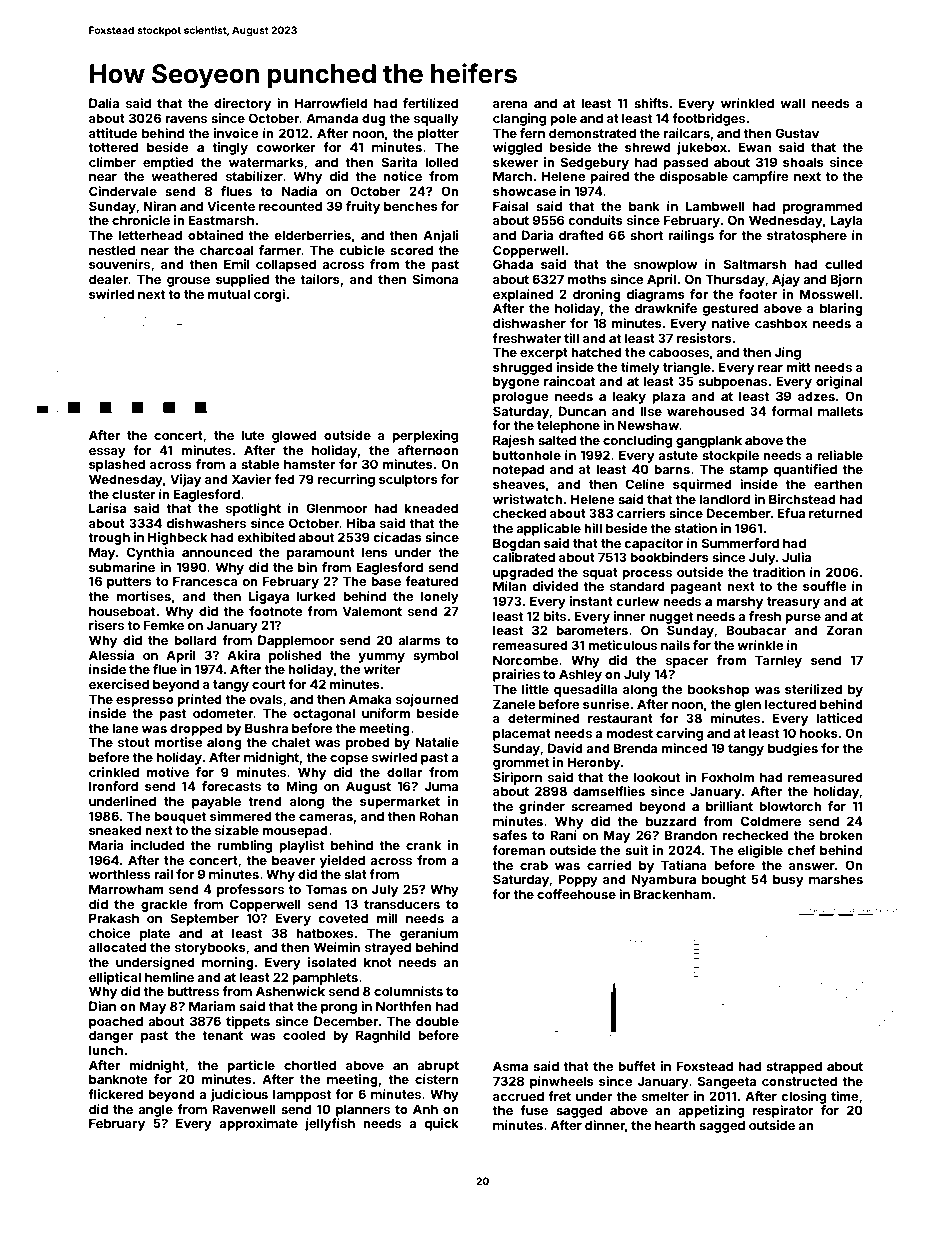 This page has height=1233, width=952. Describe the element at coordinates (823, 207) in the page. I see `programmed` at that location.
